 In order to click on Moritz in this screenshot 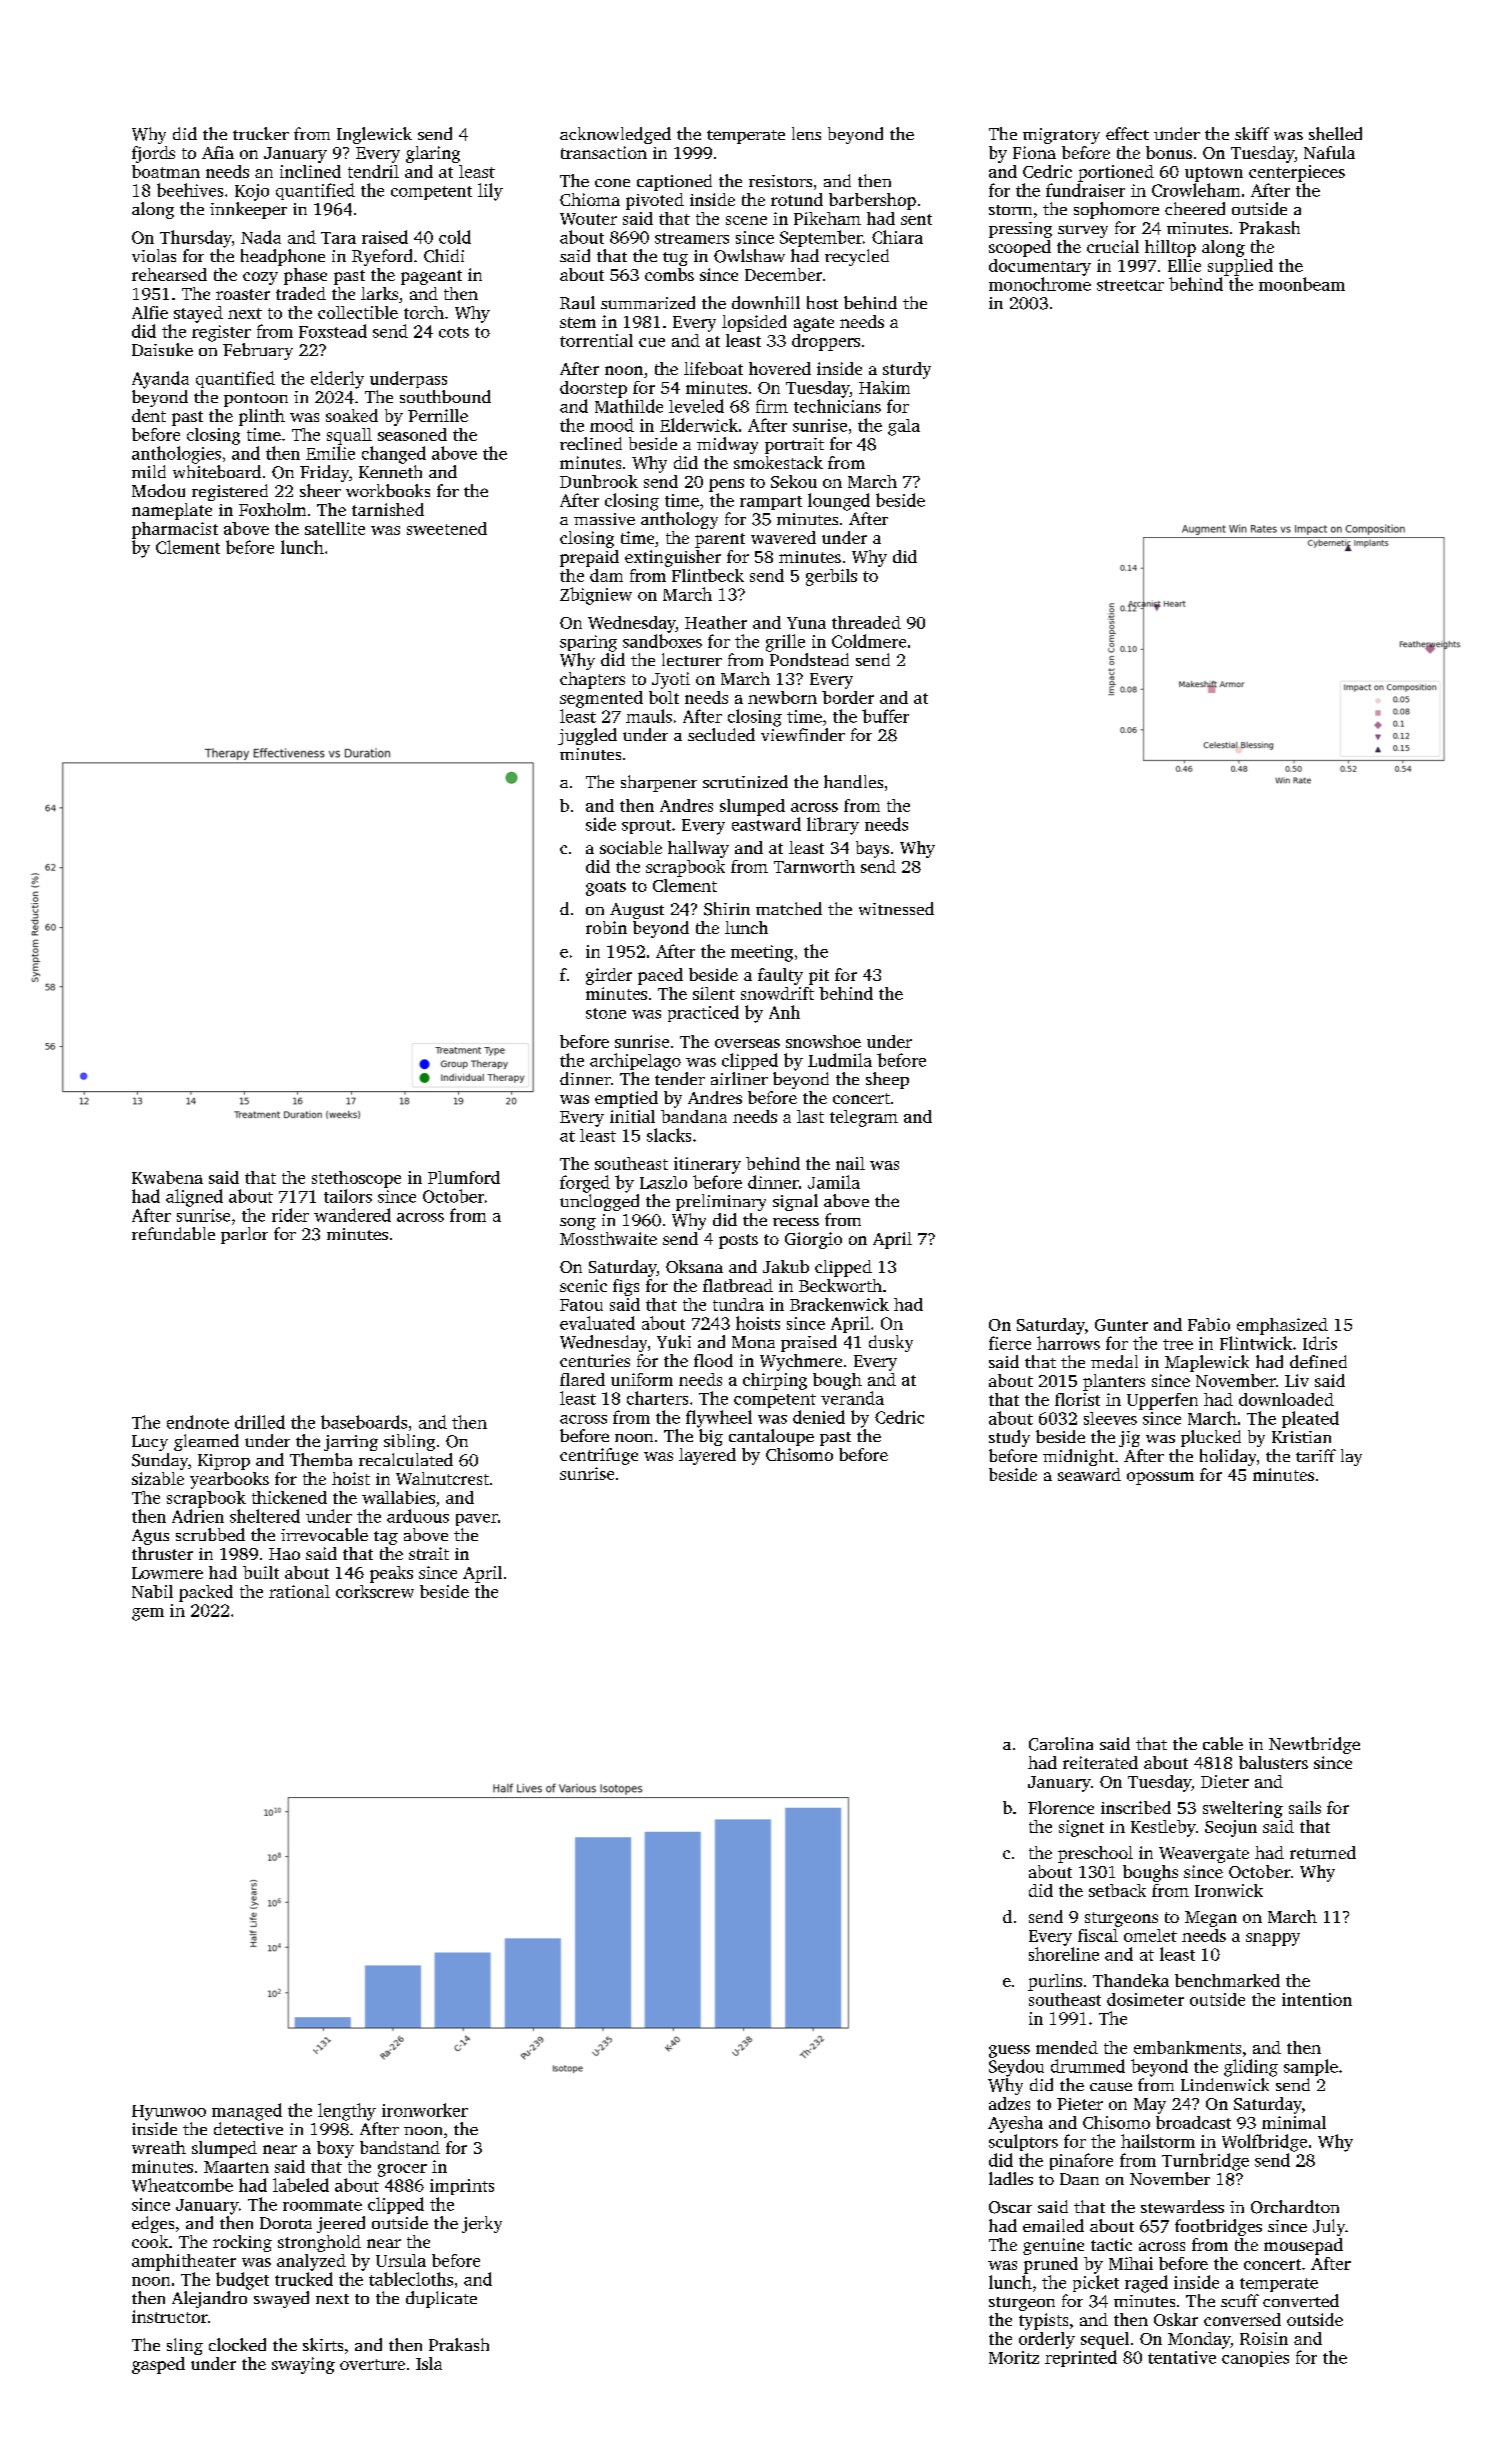, I will do `click(1014, 2357)`.
